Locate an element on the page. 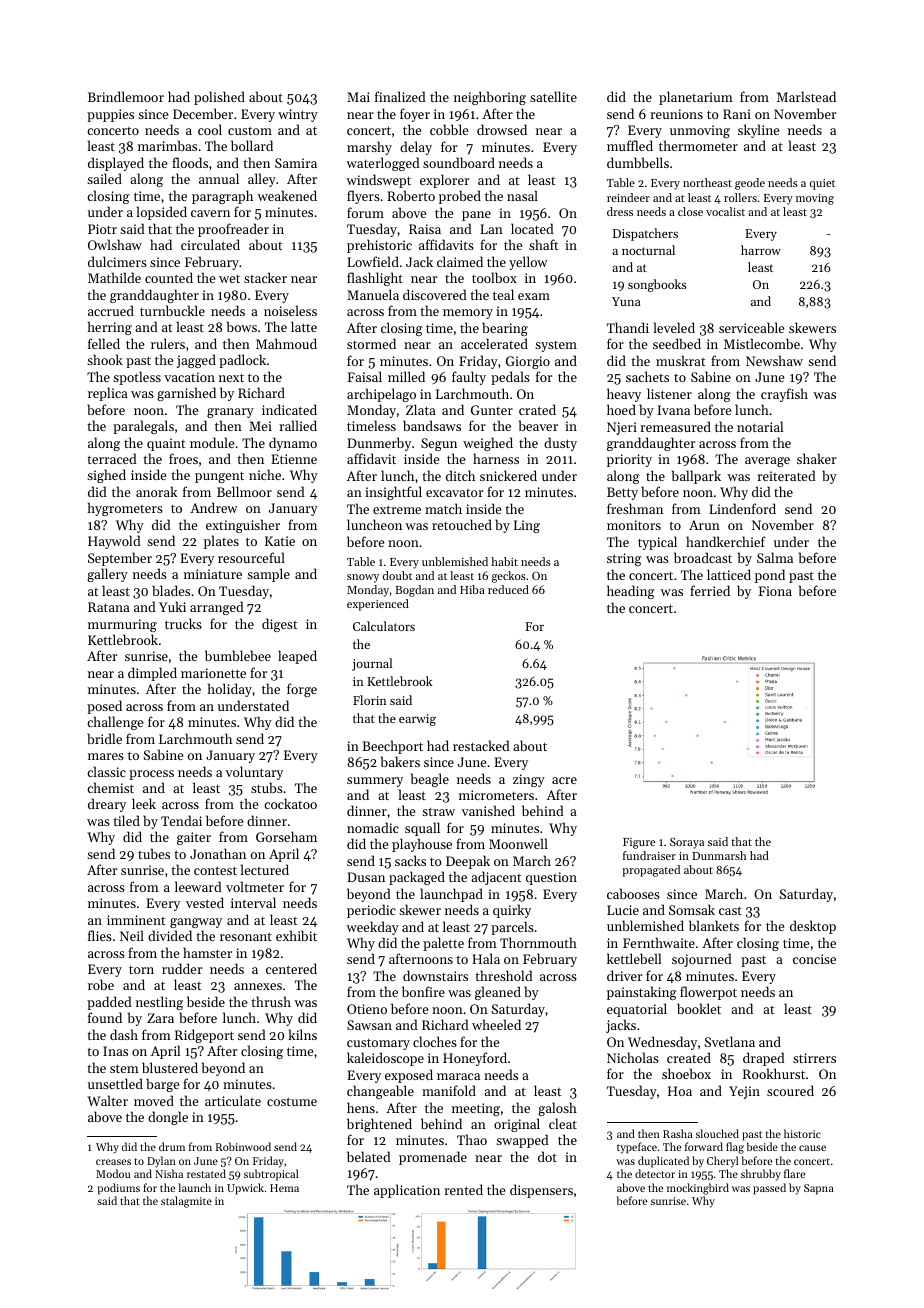 This document has height=1308, width=924. Zara is located at coordinates (160, 1018).
